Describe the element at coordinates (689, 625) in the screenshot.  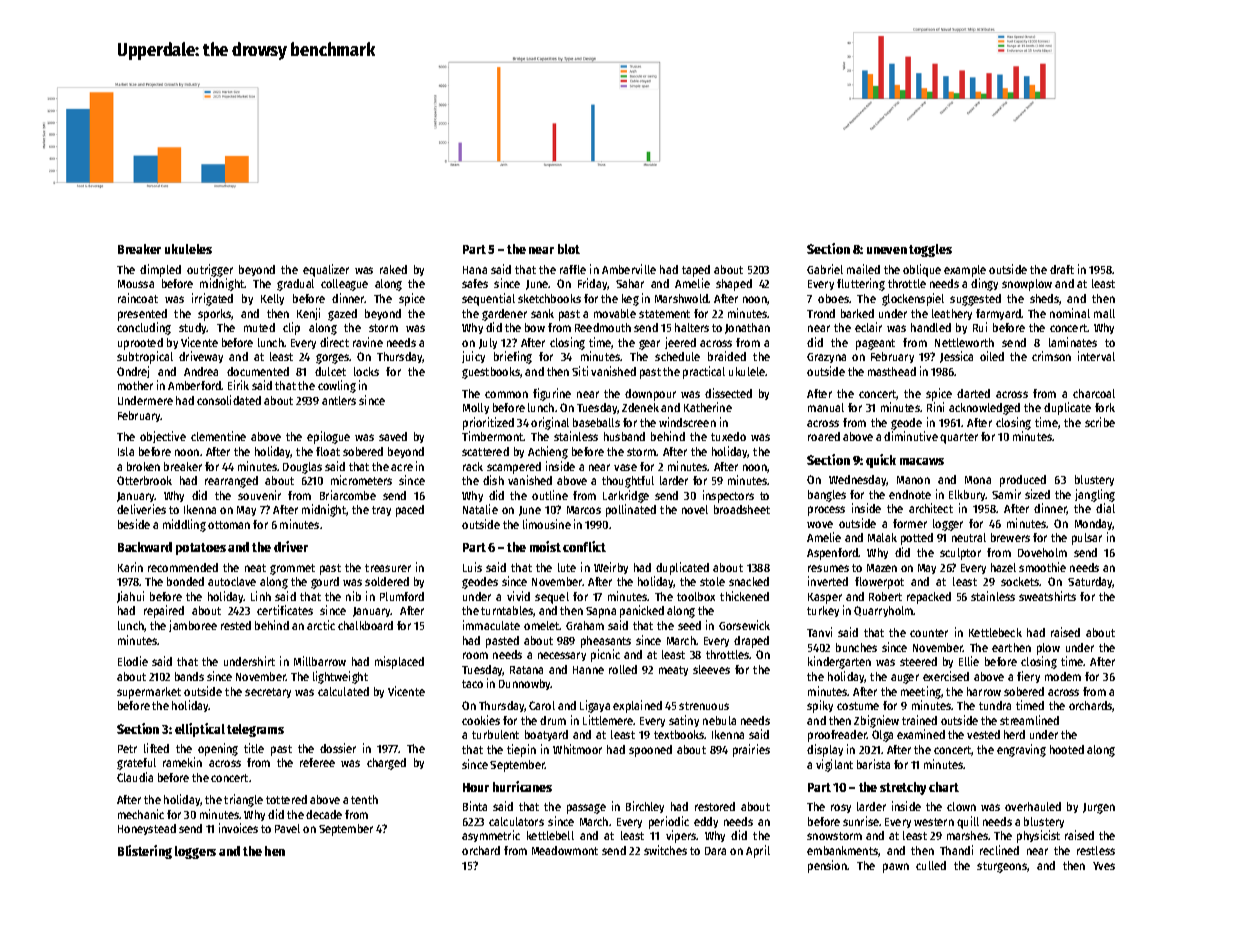
I see `seed` at that location.
